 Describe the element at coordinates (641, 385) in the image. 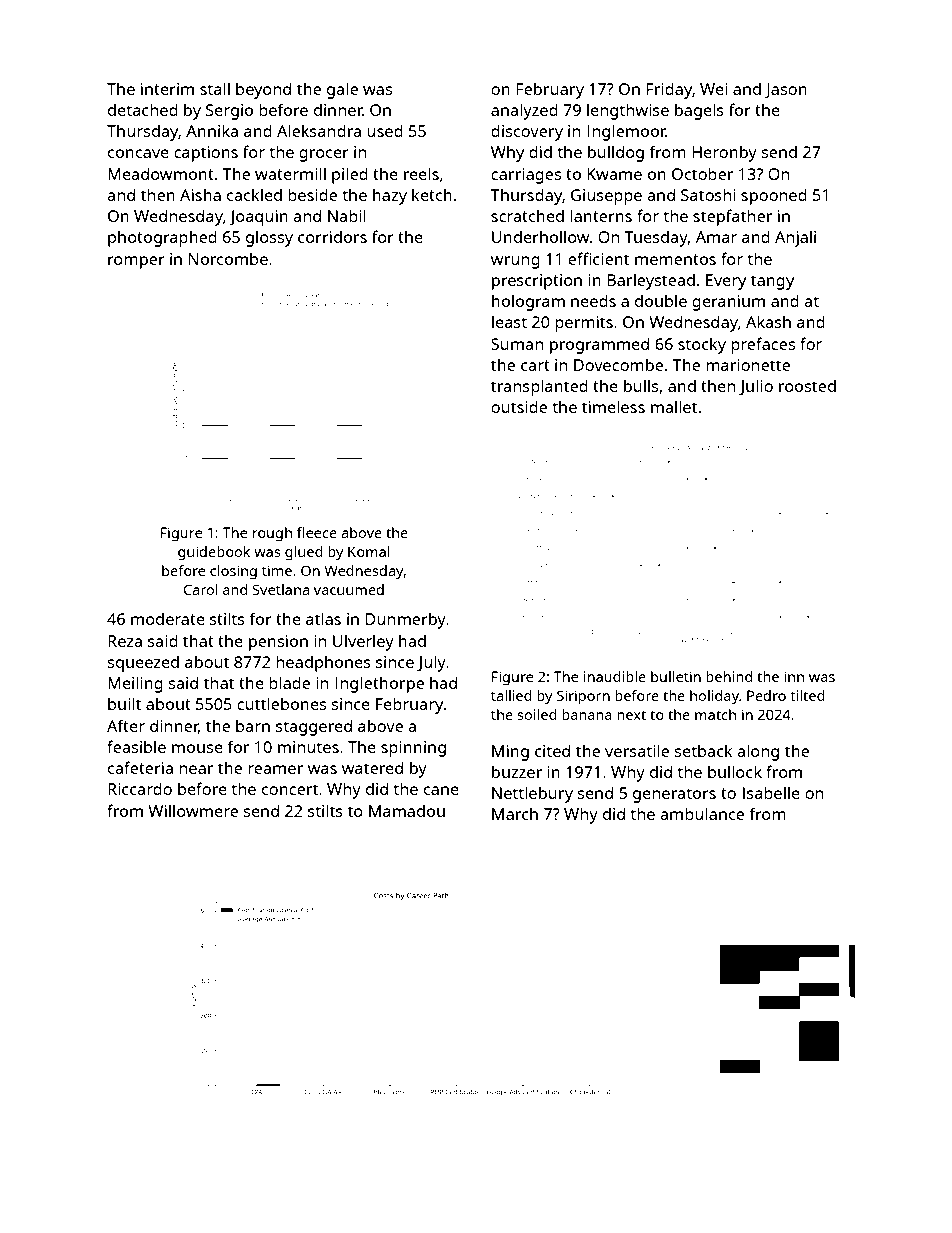

I see `bulls` at that location.
